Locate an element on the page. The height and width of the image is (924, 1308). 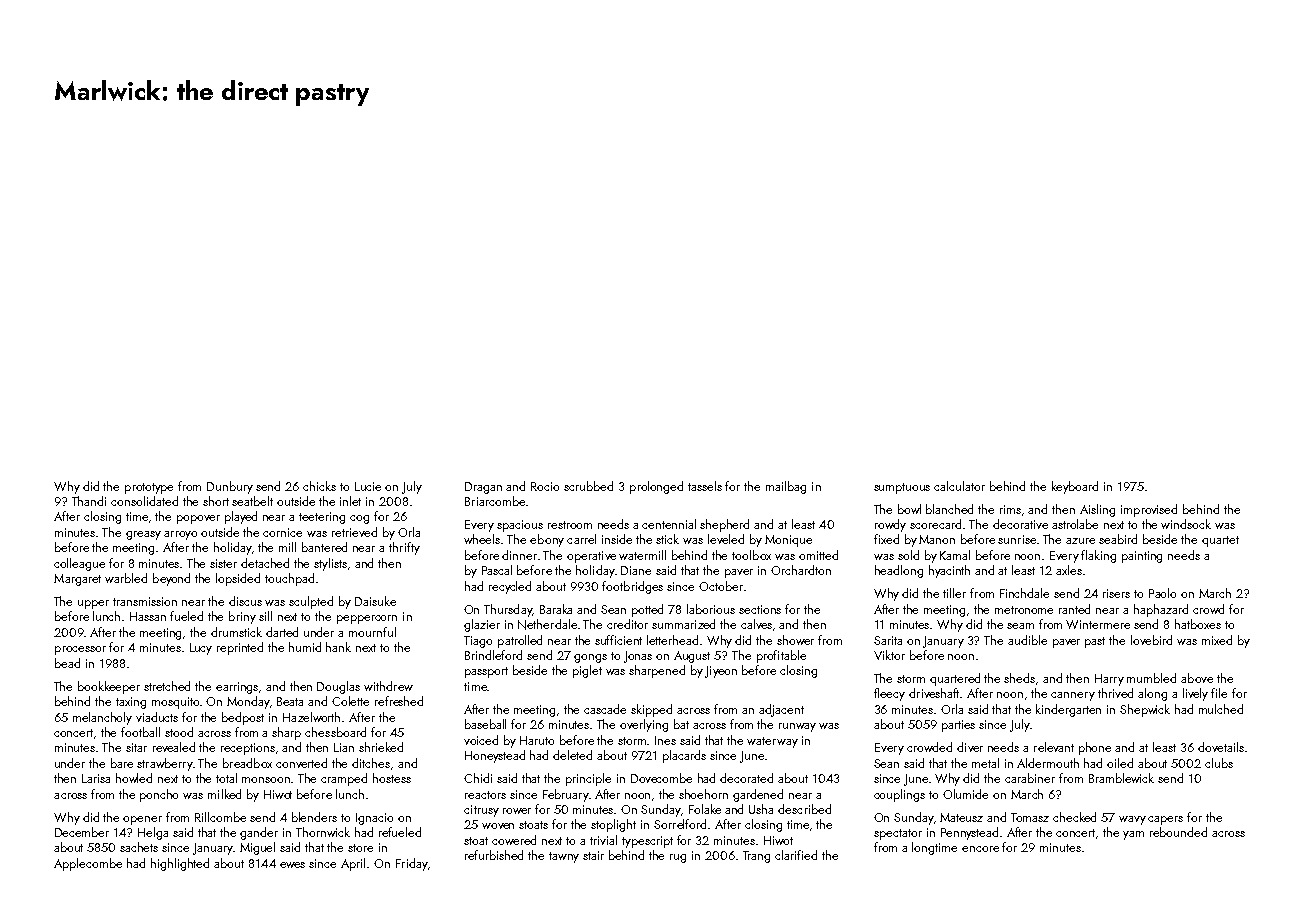
mailbag is located at coordinates (786, 487).
